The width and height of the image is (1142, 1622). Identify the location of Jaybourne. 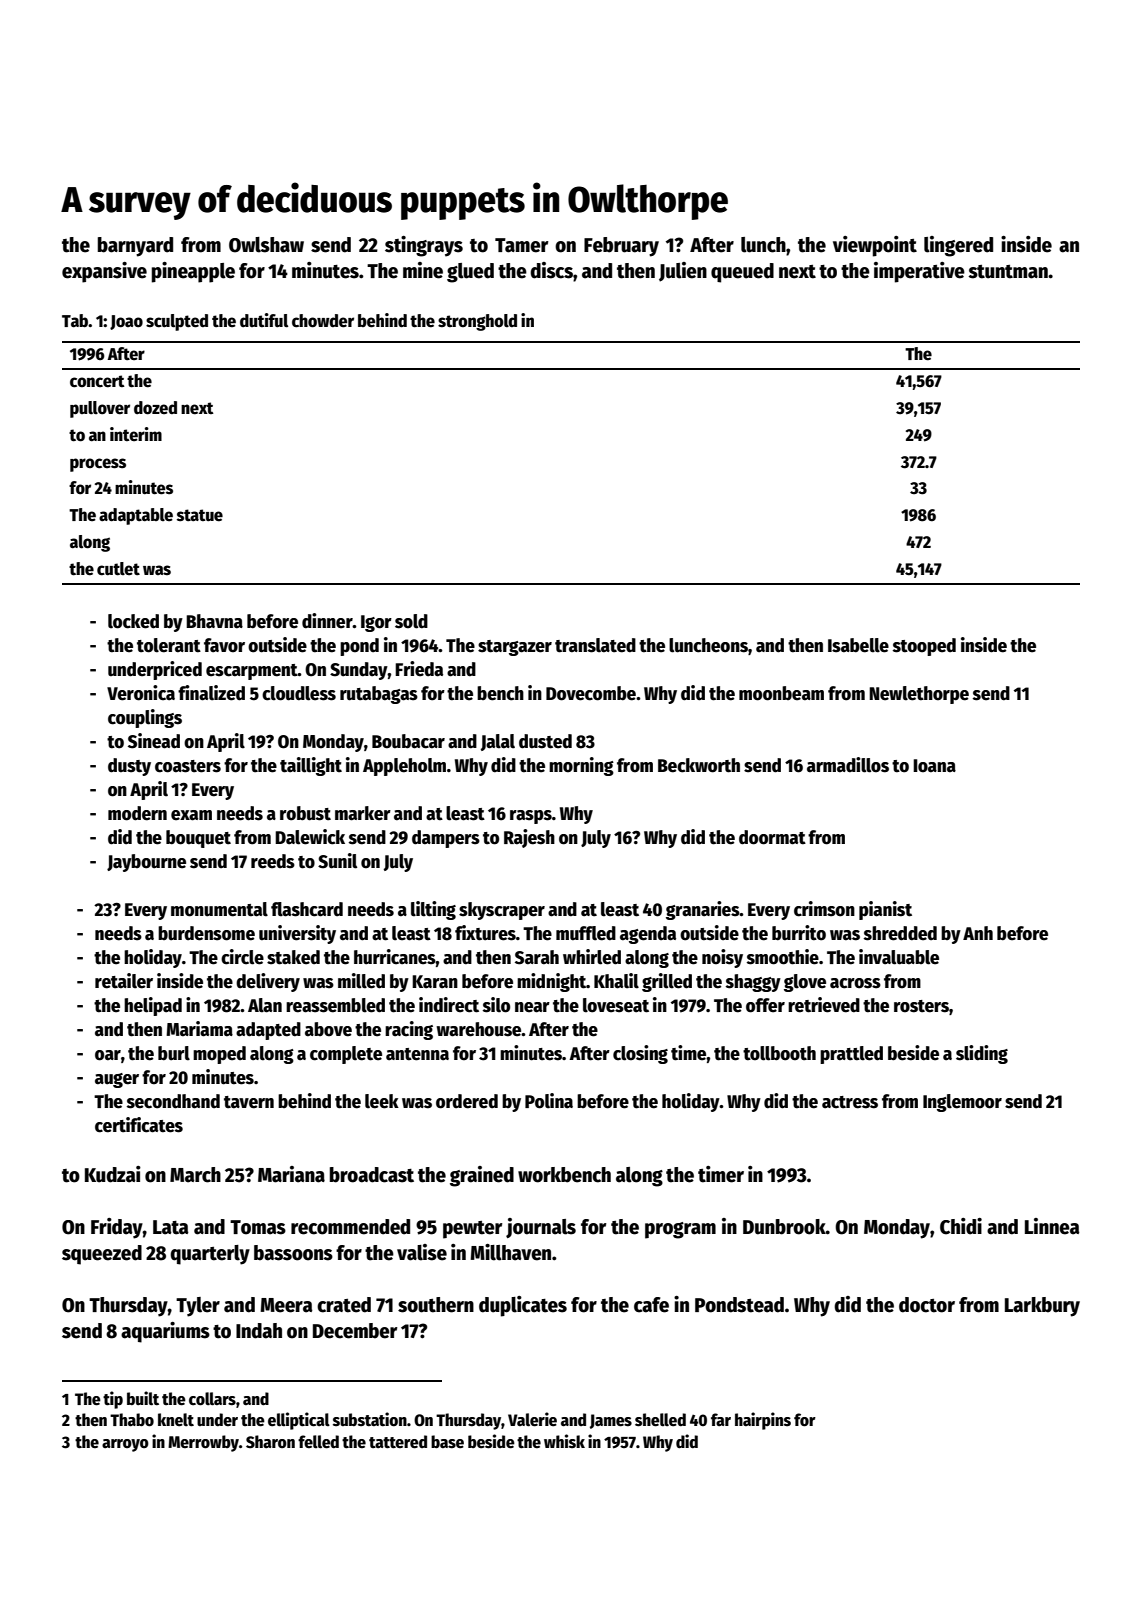
(146, 863).
